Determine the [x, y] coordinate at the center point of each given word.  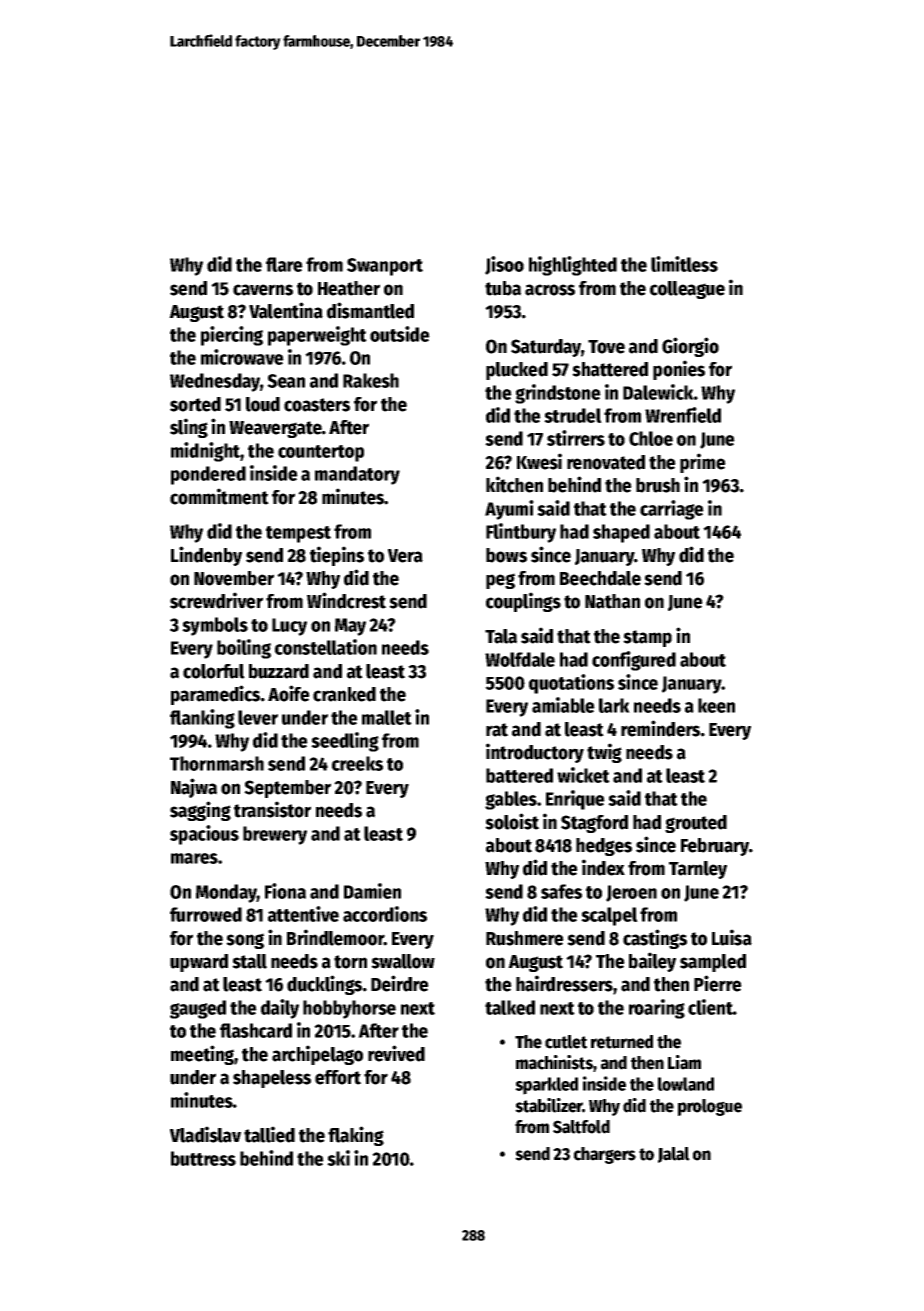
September [287, 789]
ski [338, 1158]
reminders [660, 728]
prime [703, 463]
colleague [687, 290]
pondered [208, 475]
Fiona [285, 891]
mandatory [357, 475]
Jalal [674, 1155]
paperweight [317, 336]
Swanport [385, 267]
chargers [605, 1155]
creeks [357, 763]
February [715, 847]
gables [511, 800]
